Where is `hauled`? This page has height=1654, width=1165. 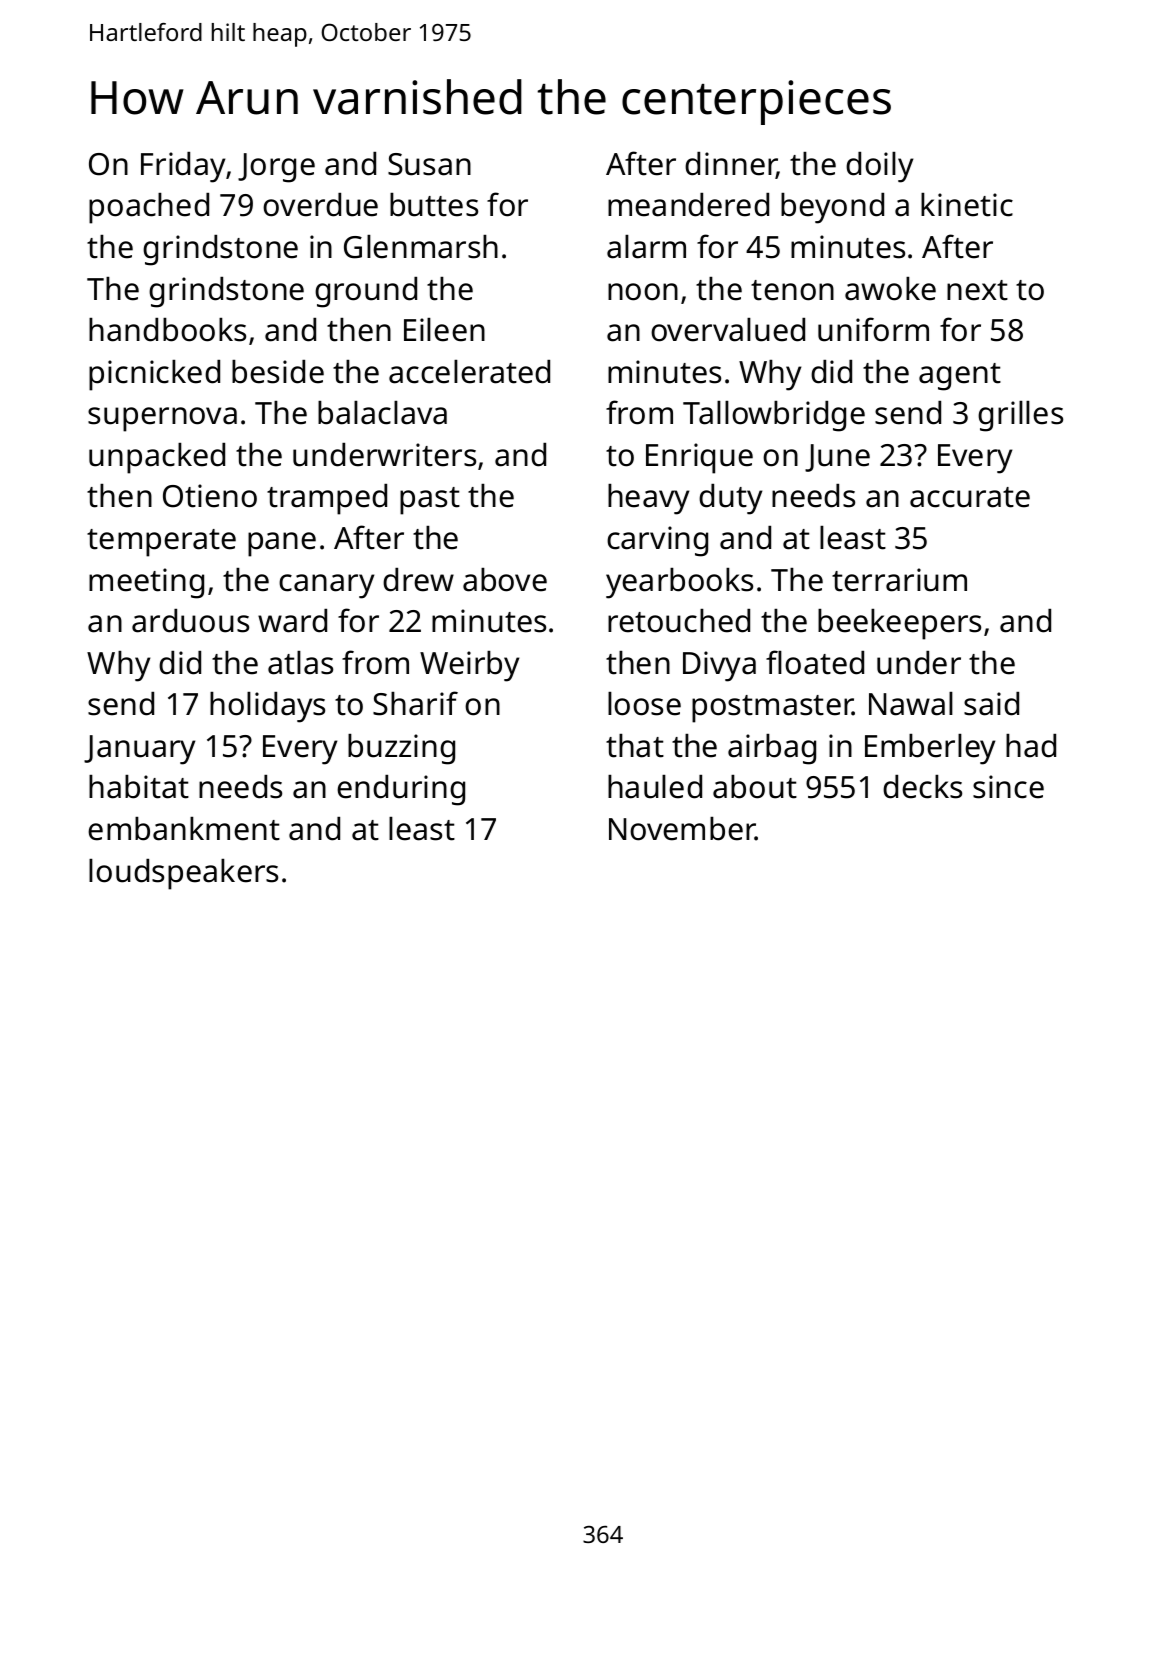
hauled is located at coordinates (655, 787).
